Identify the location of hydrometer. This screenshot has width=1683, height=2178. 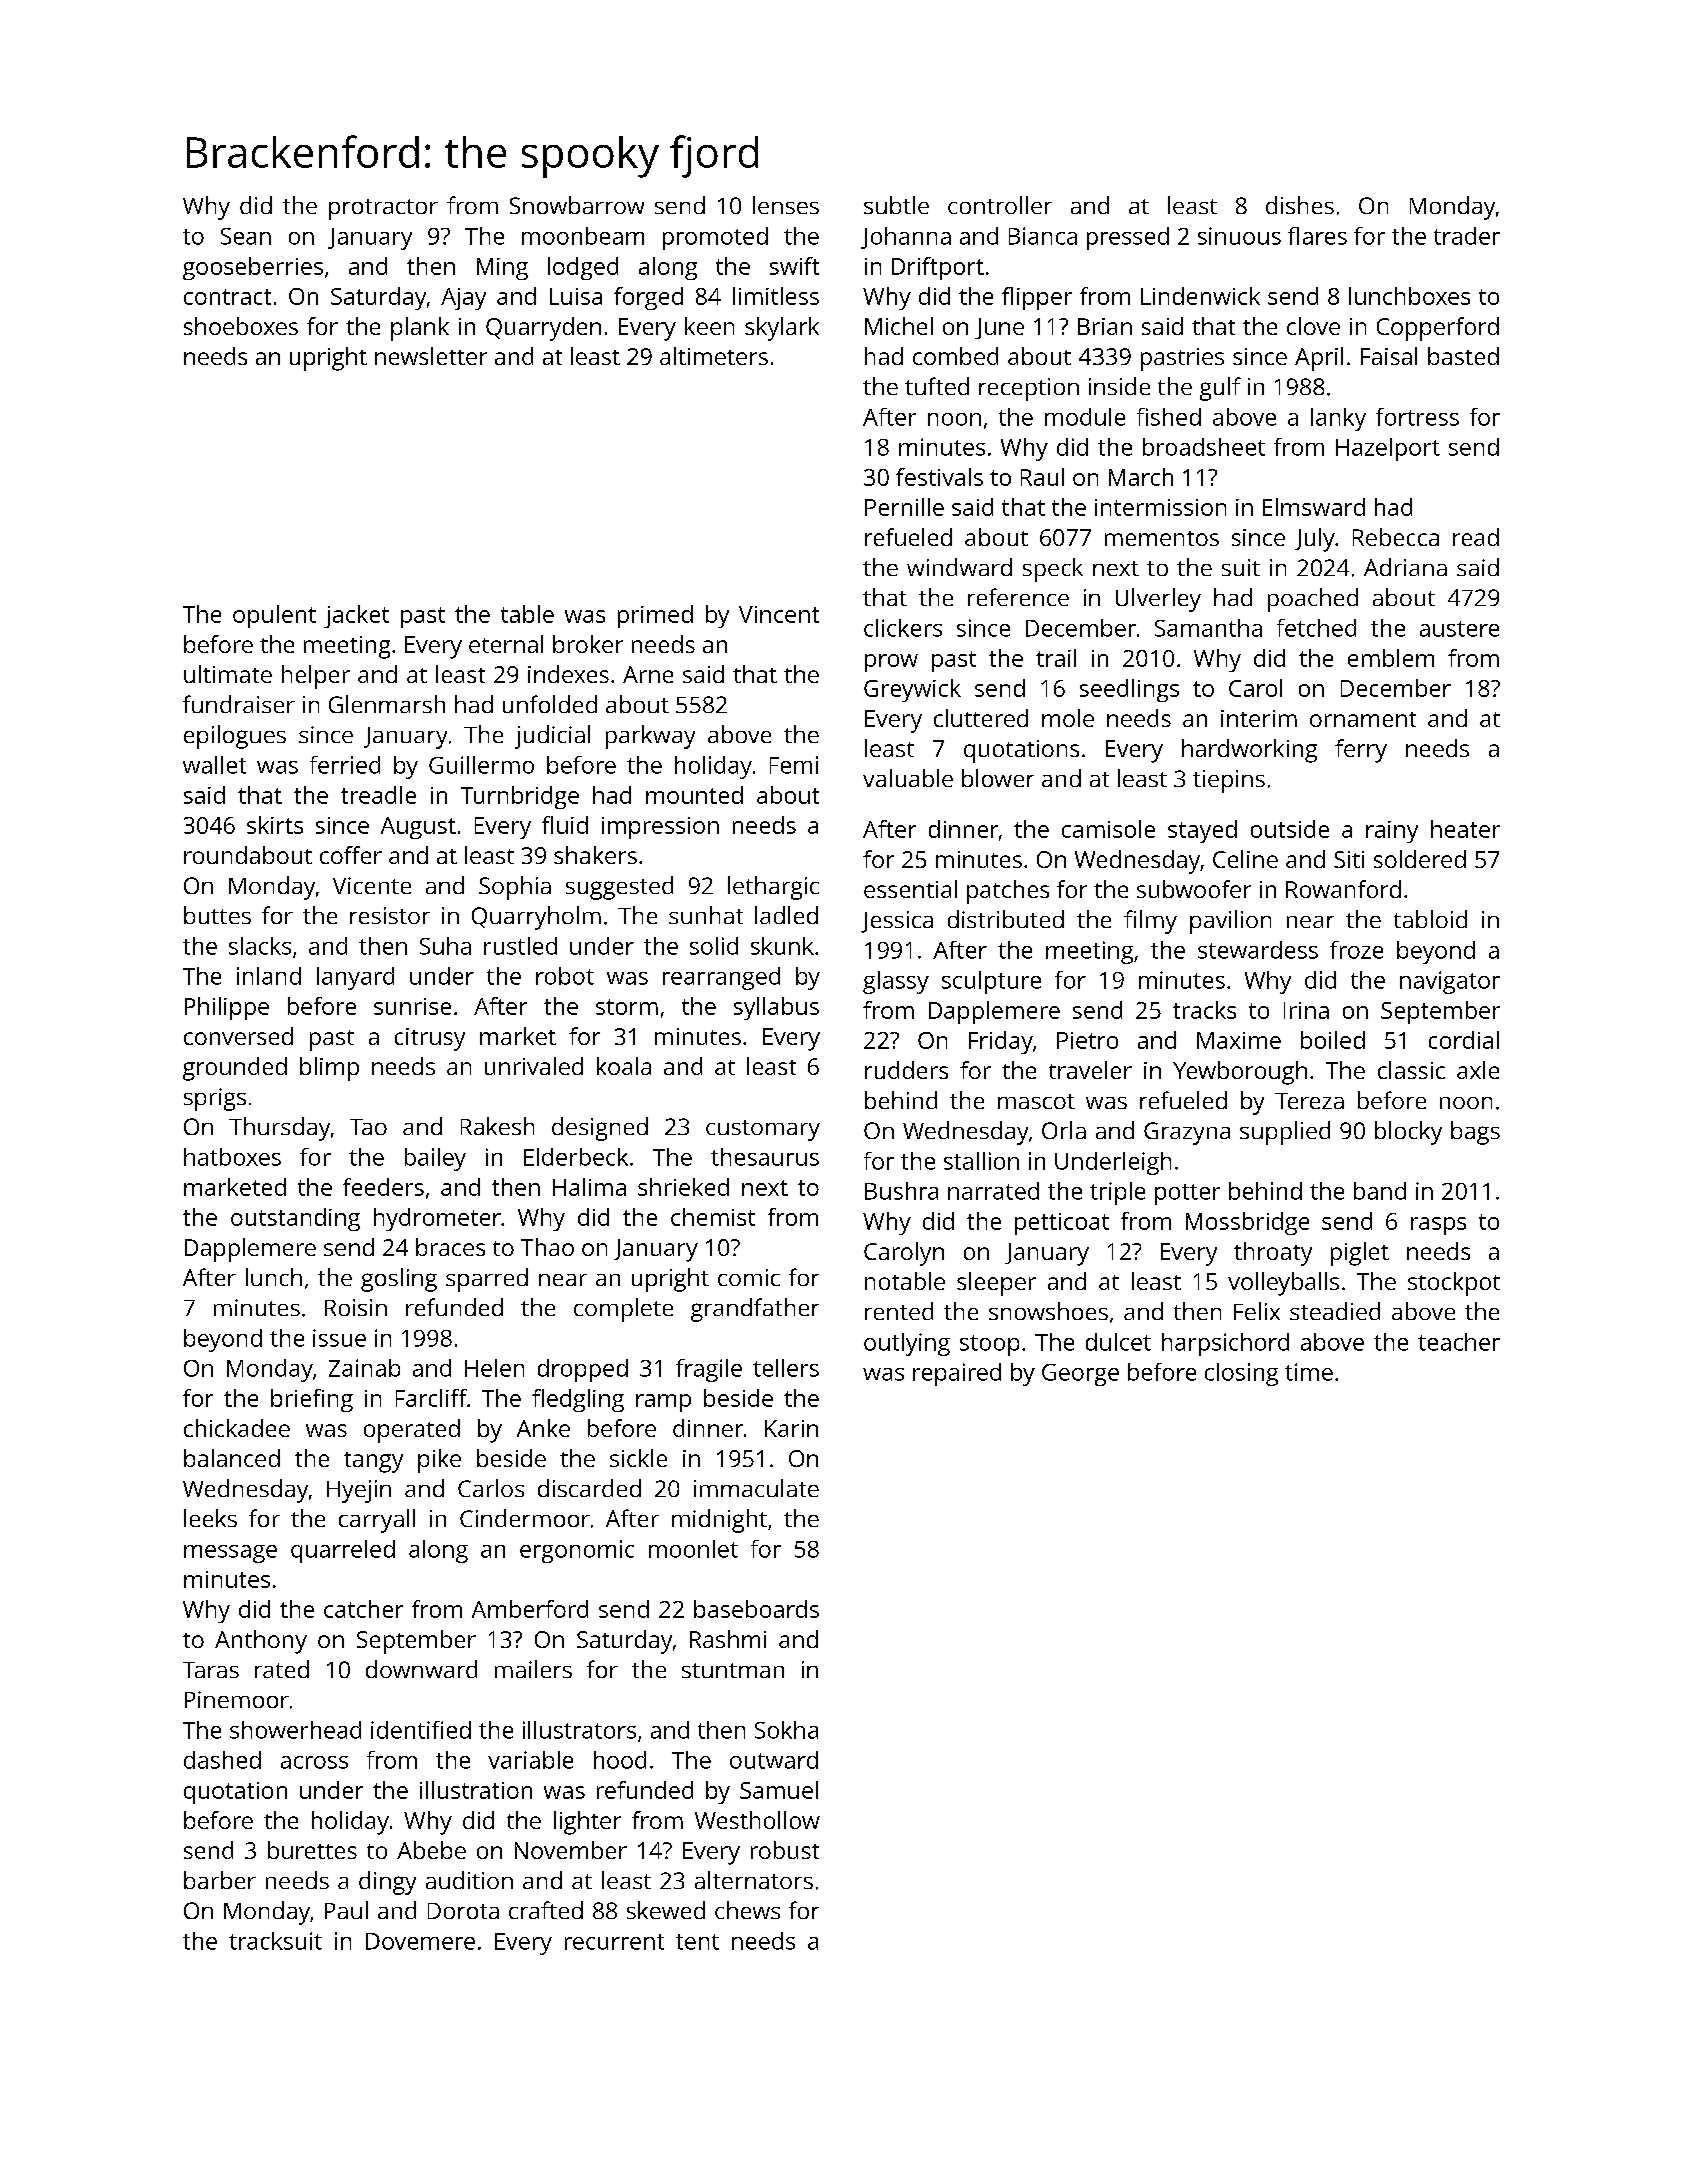
(437, 1219).
